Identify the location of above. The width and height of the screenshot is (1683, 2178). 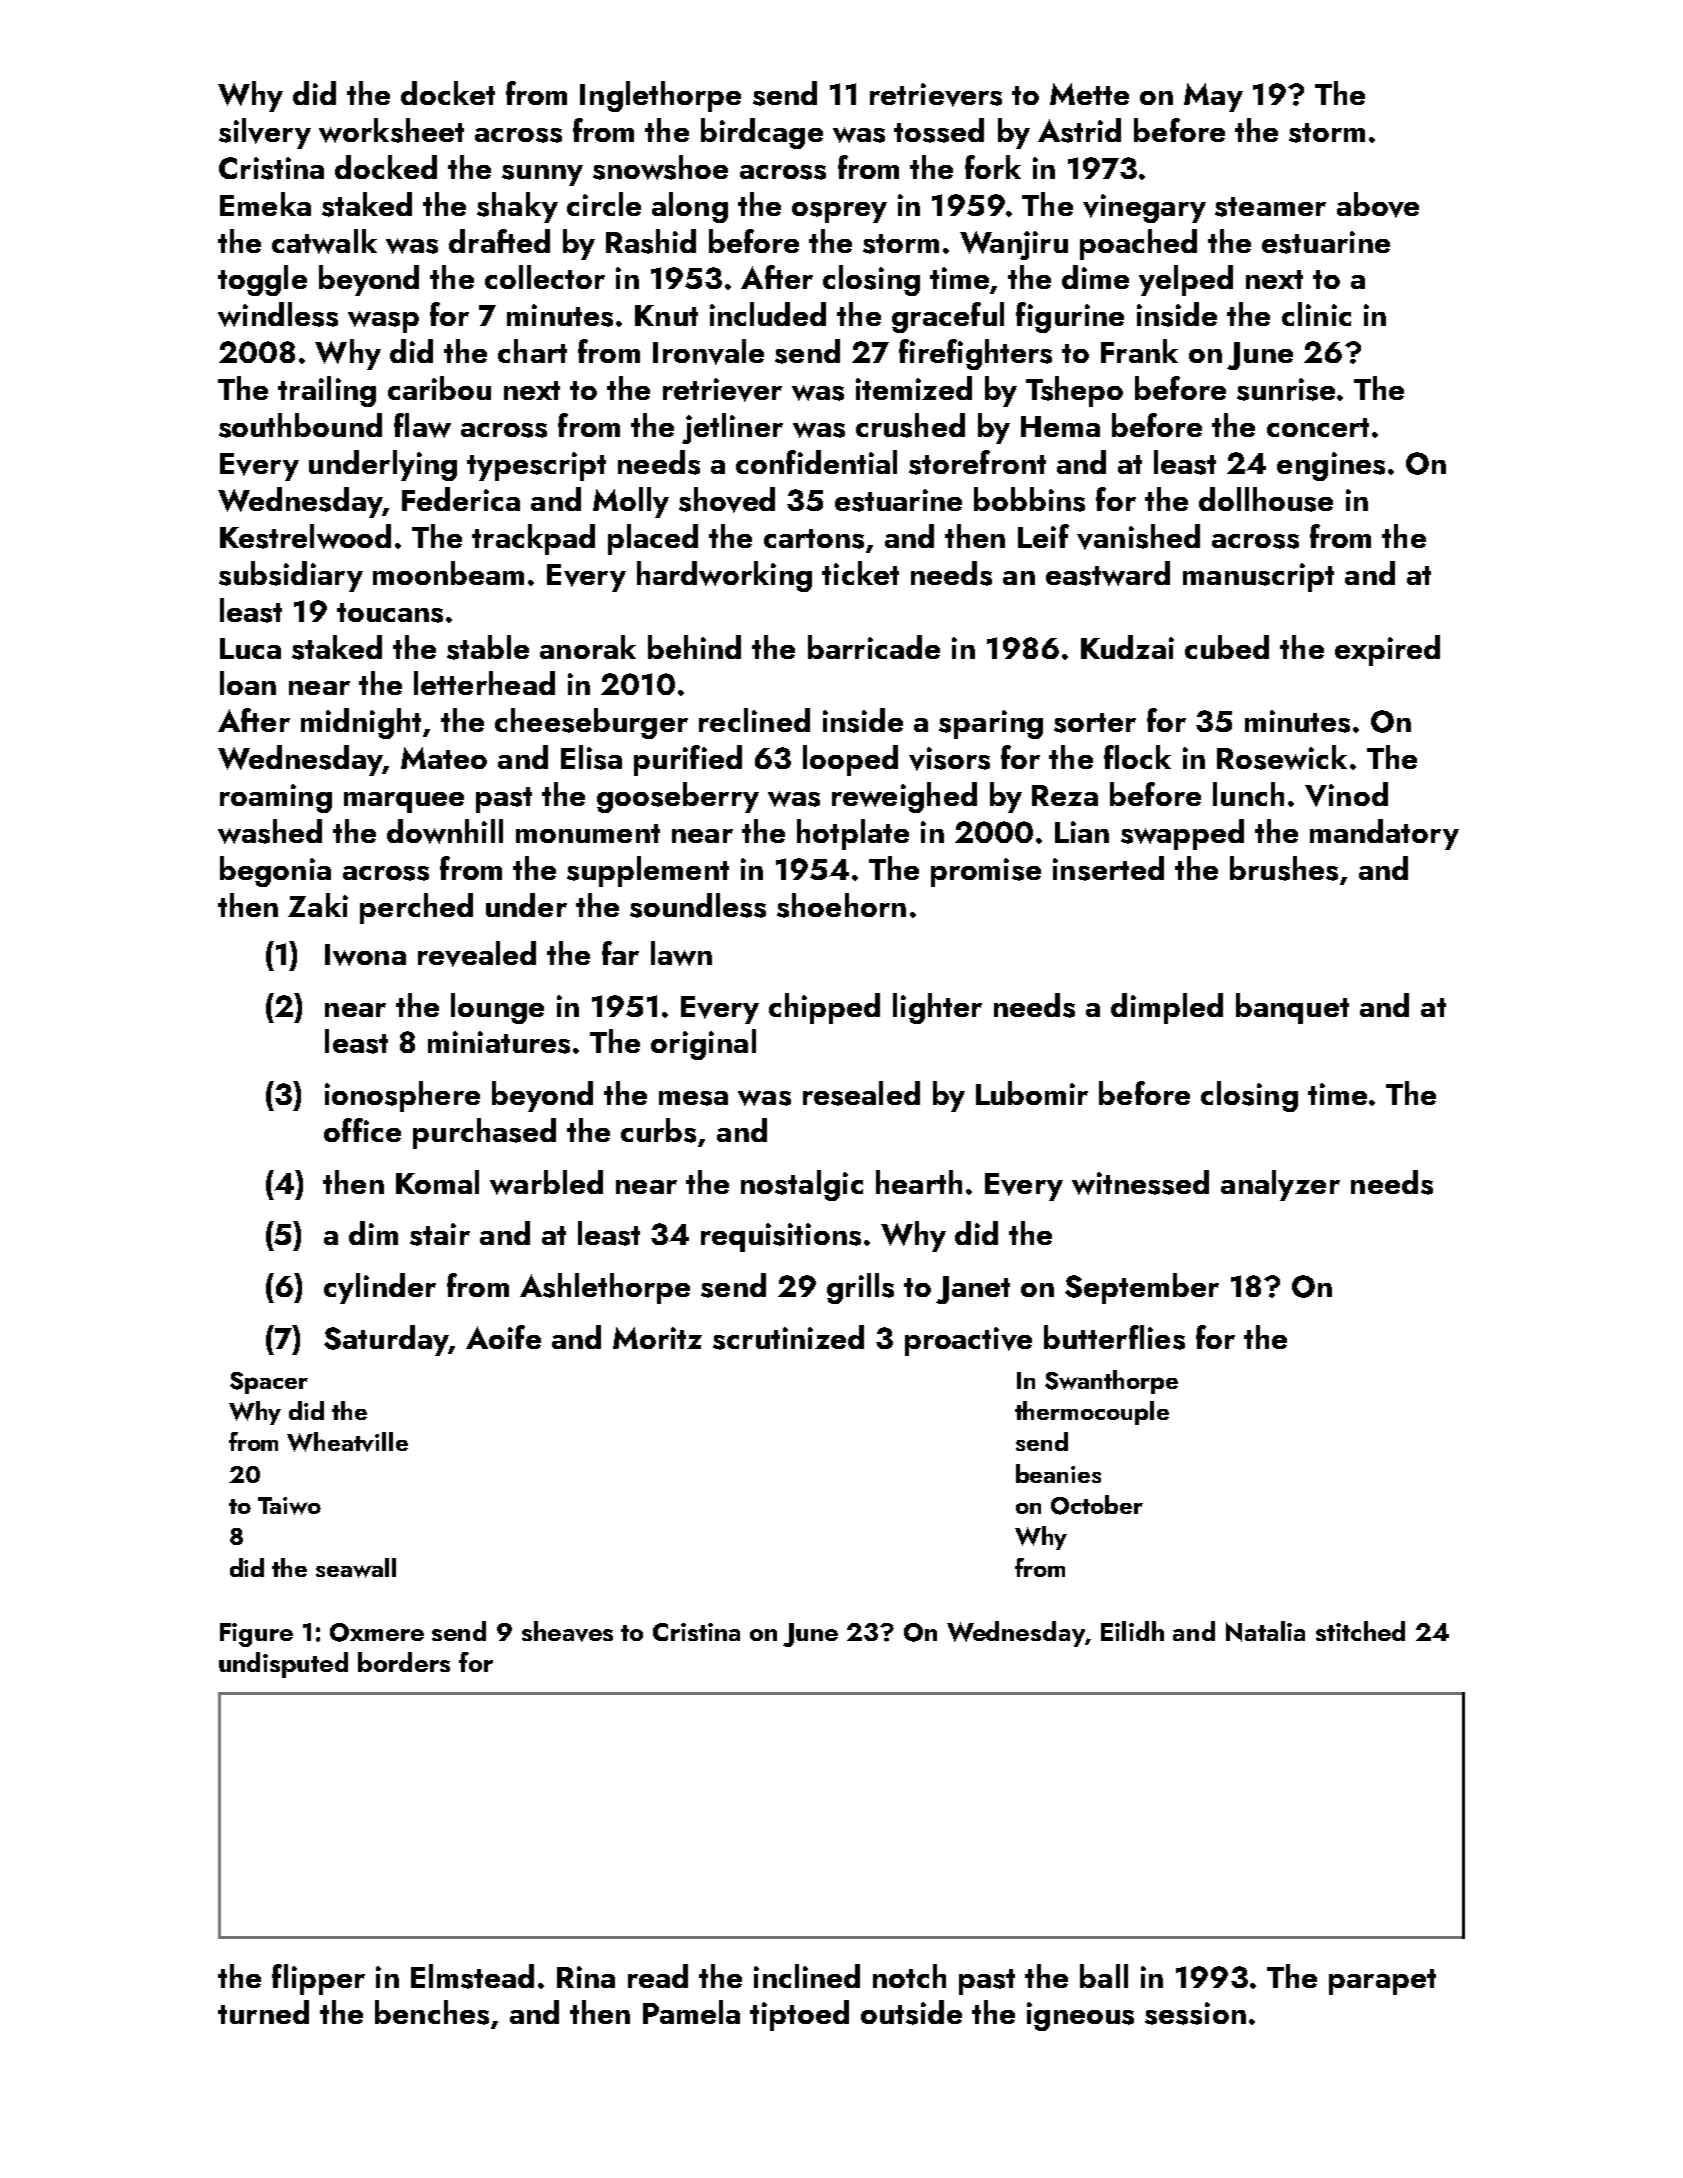
(1378, 205).
